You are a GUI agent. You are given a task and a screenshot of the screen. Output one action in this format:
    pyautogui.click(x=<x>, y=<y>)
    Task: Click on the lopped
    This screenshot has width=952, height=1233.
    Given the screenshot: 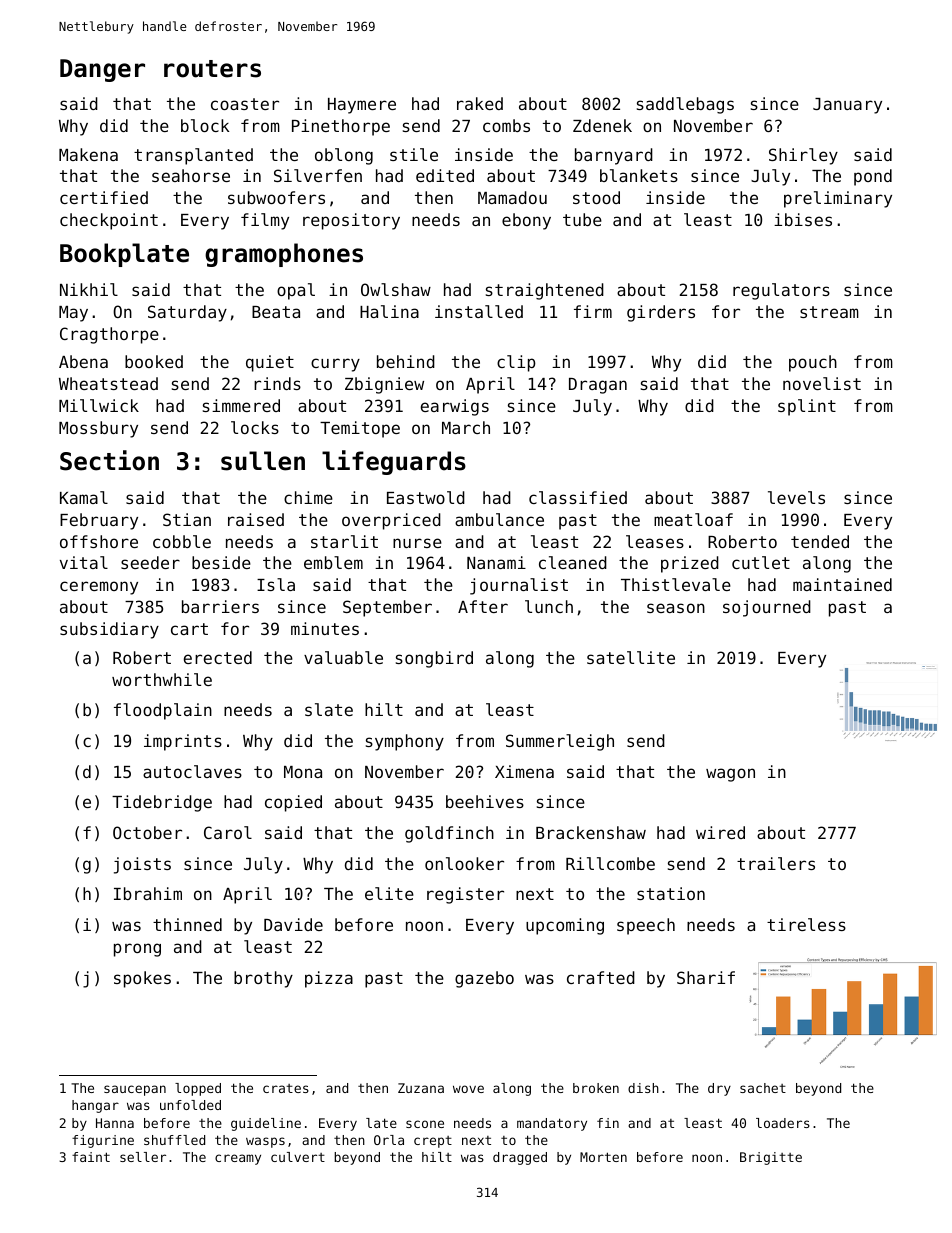 What is the action you would take?
    pyautogui.click(x=198, y=1089)
